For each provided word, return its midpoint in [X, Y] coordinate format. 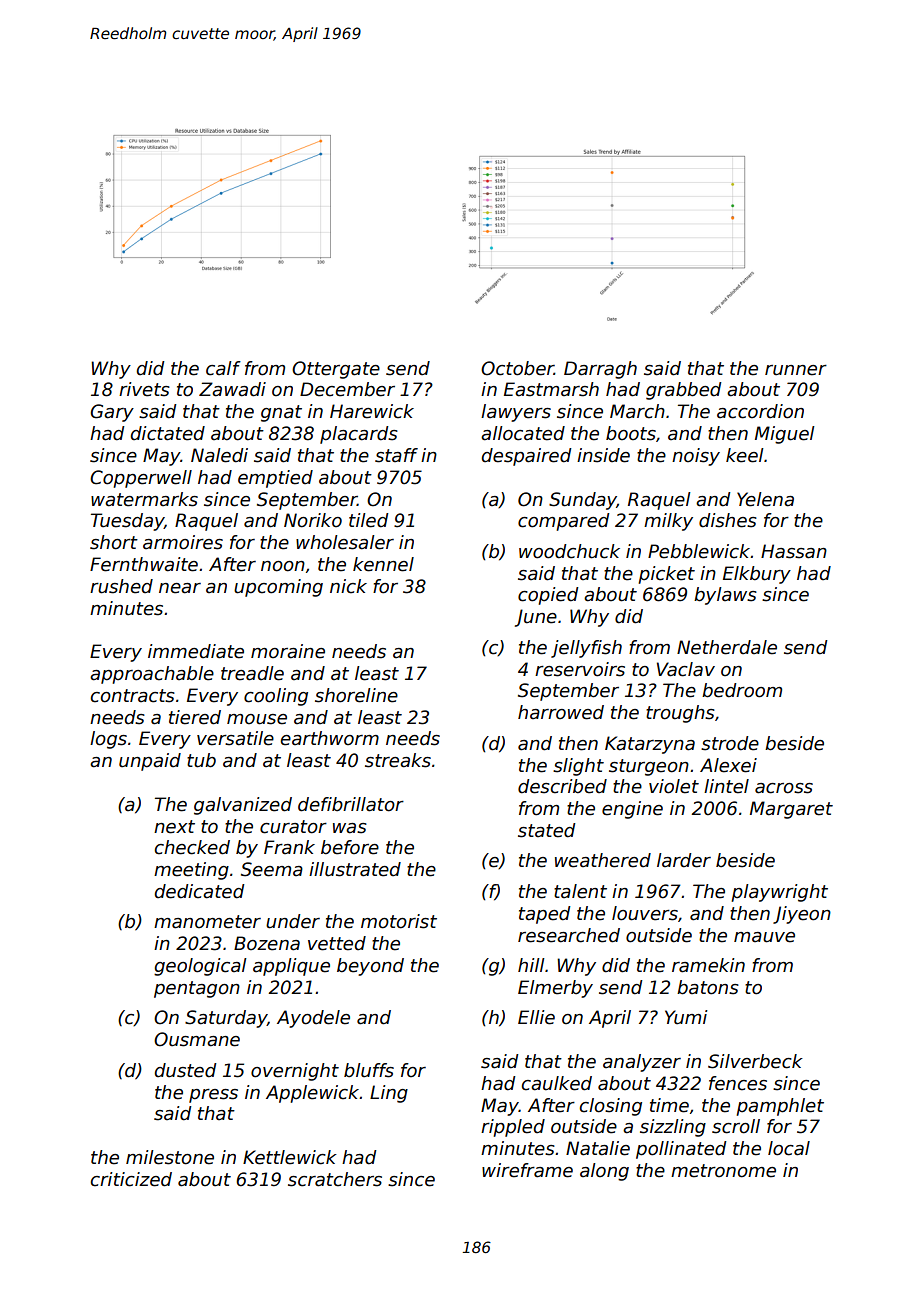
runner [796, 370]
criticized [131, 1179]
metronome [723, 1171]
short [114, 542]
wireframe [527, 1170]
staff [396, 455]
